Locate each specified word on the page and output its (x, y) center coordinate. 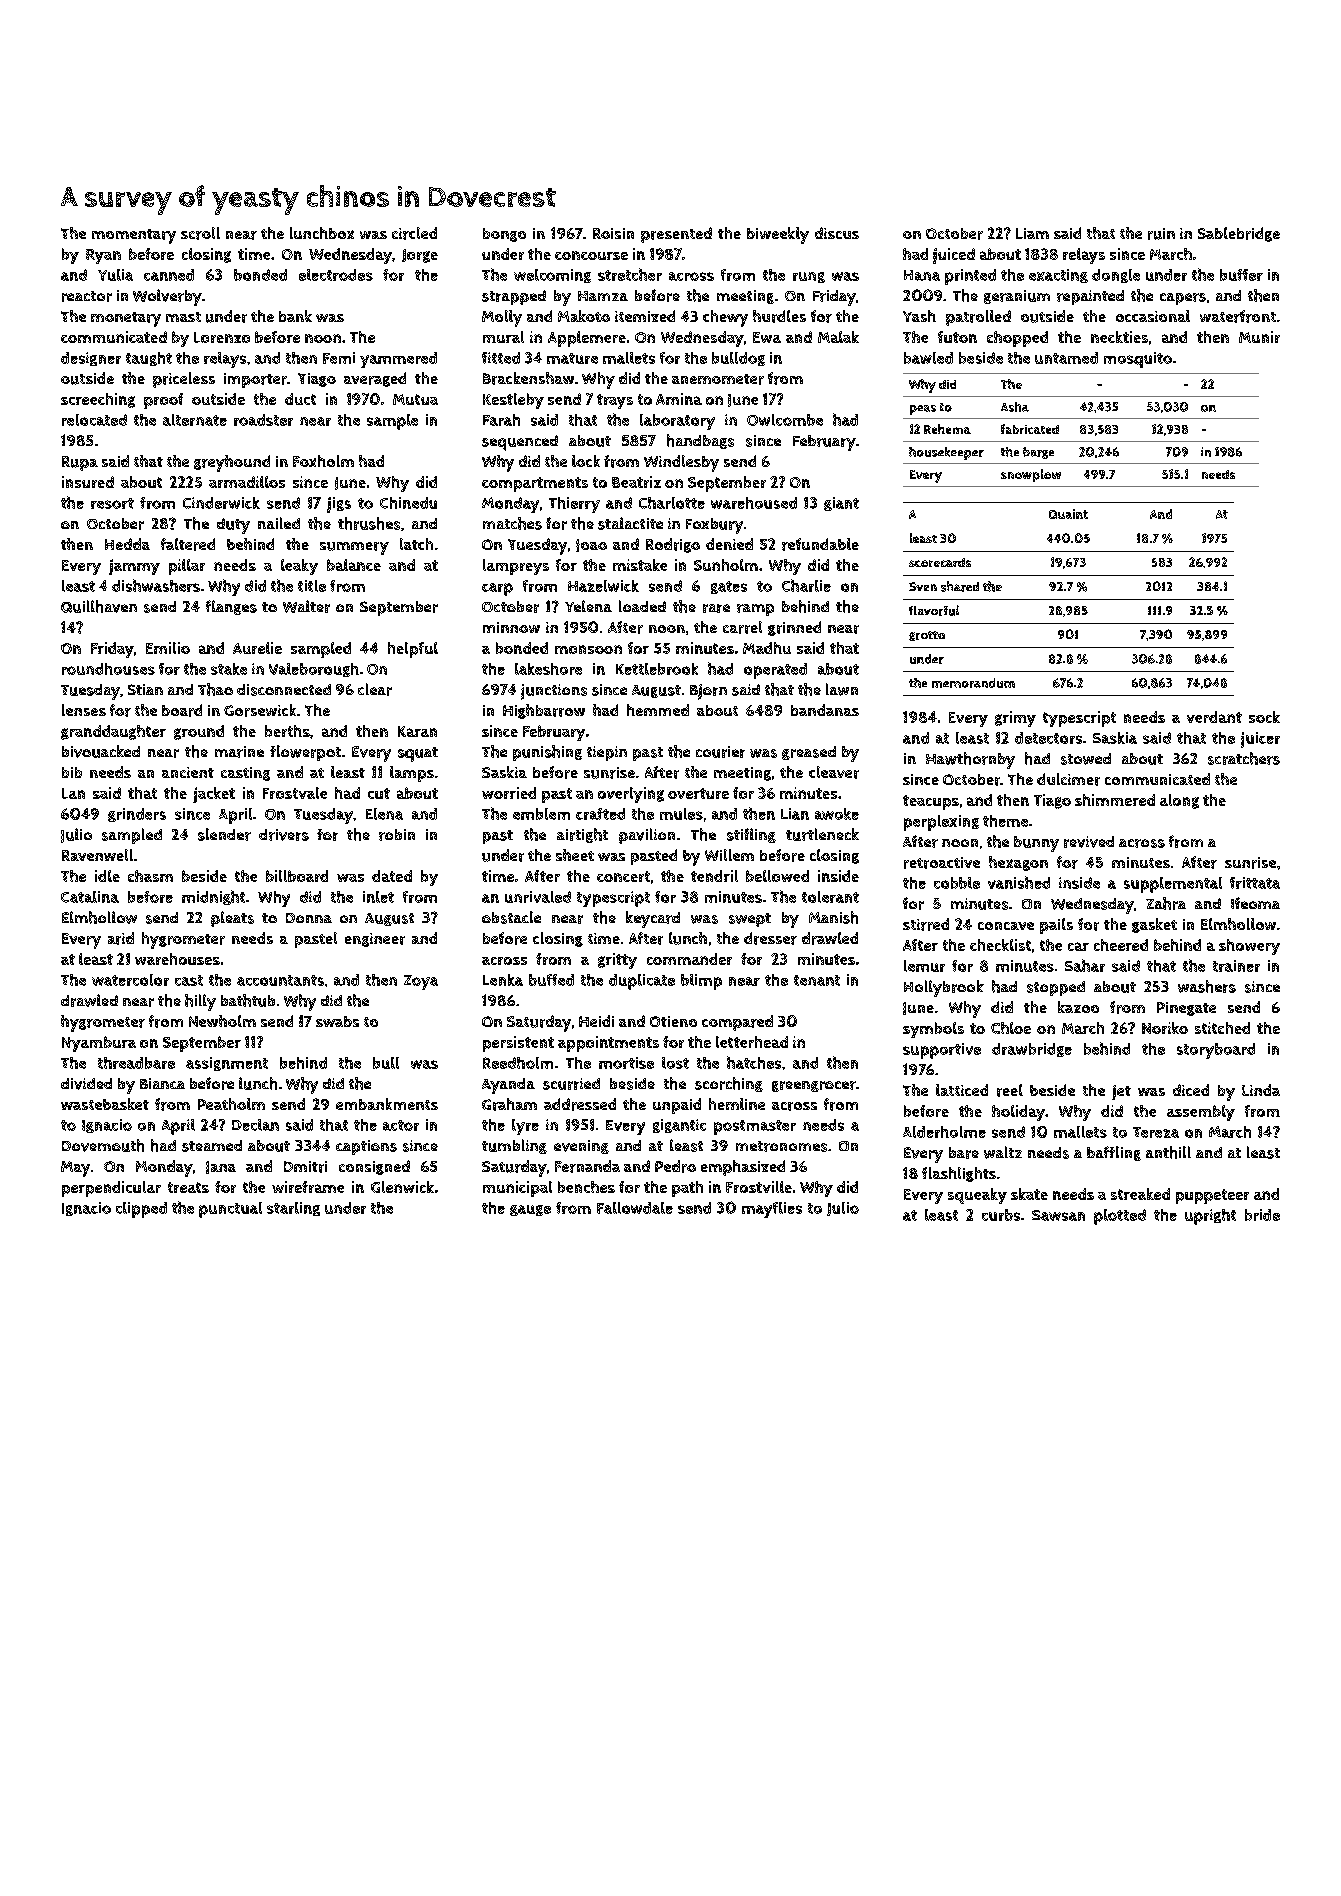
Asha (1015, 407)
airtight (582, 835)
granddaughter (113, 732)
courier (720, 752)
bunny (1036, 844)
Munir (1259, 337)
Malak (838, 337)
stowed (1086, 759)
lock (586, 461)
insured (88, 482)
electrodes (336, 275)
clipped (141, 1210)
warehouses (177, 959)
